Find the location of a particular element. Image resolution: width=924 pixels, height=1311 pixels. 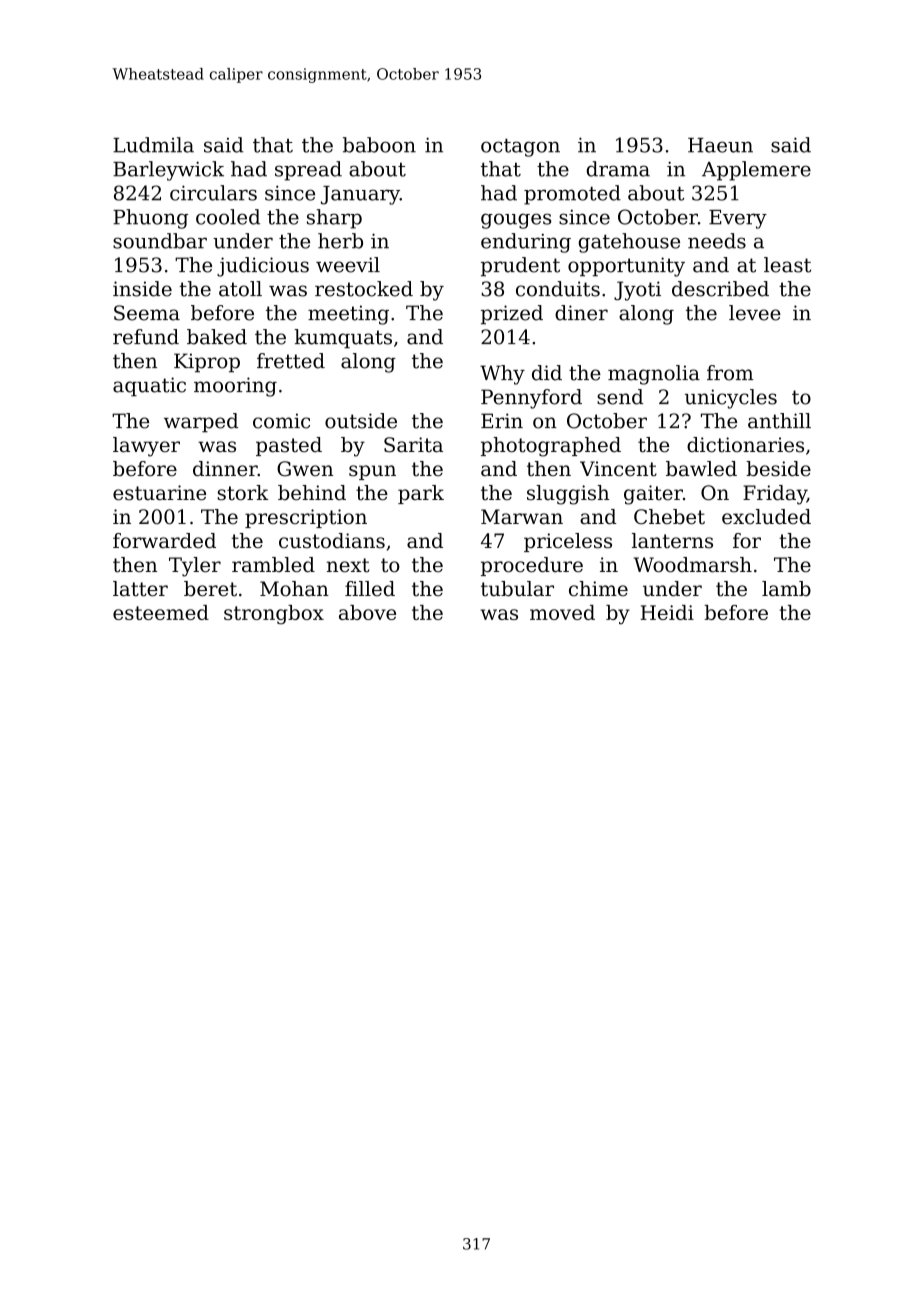

spread is located at coordinates (308, 171).
